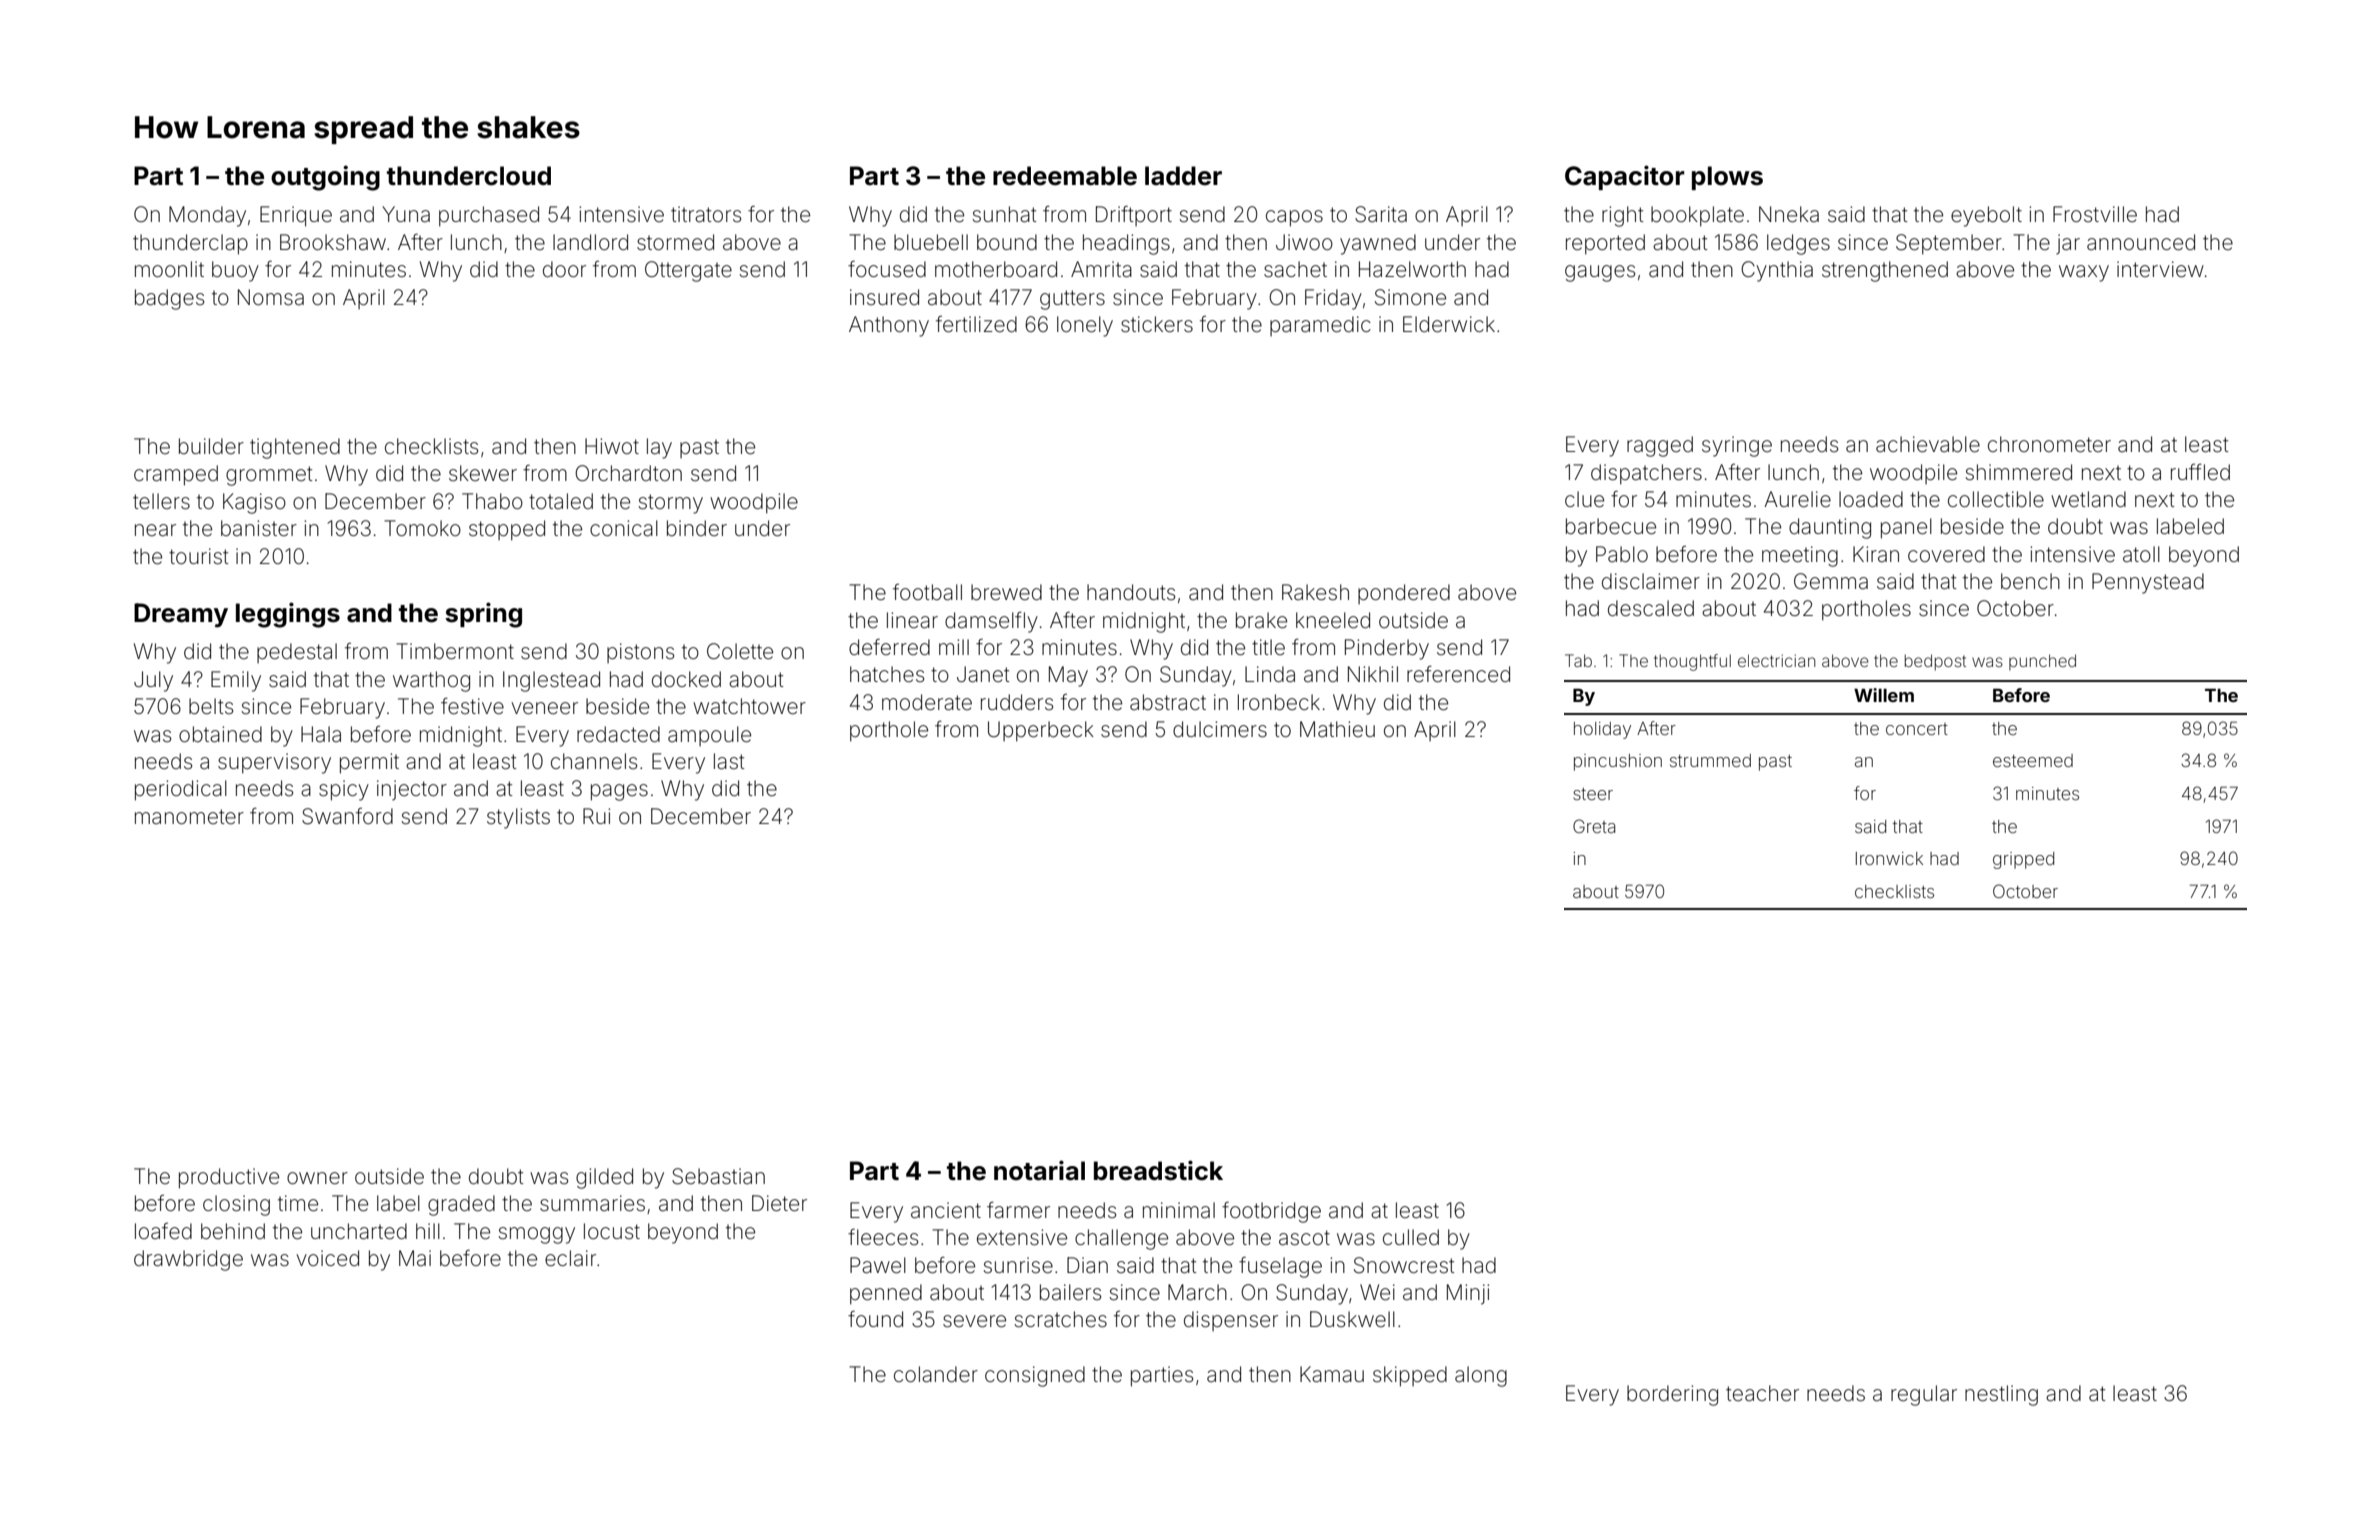 Image resolution: width=2380 pixels, height=1540 pixels. I want to click on interview, so click(2160, 269).
